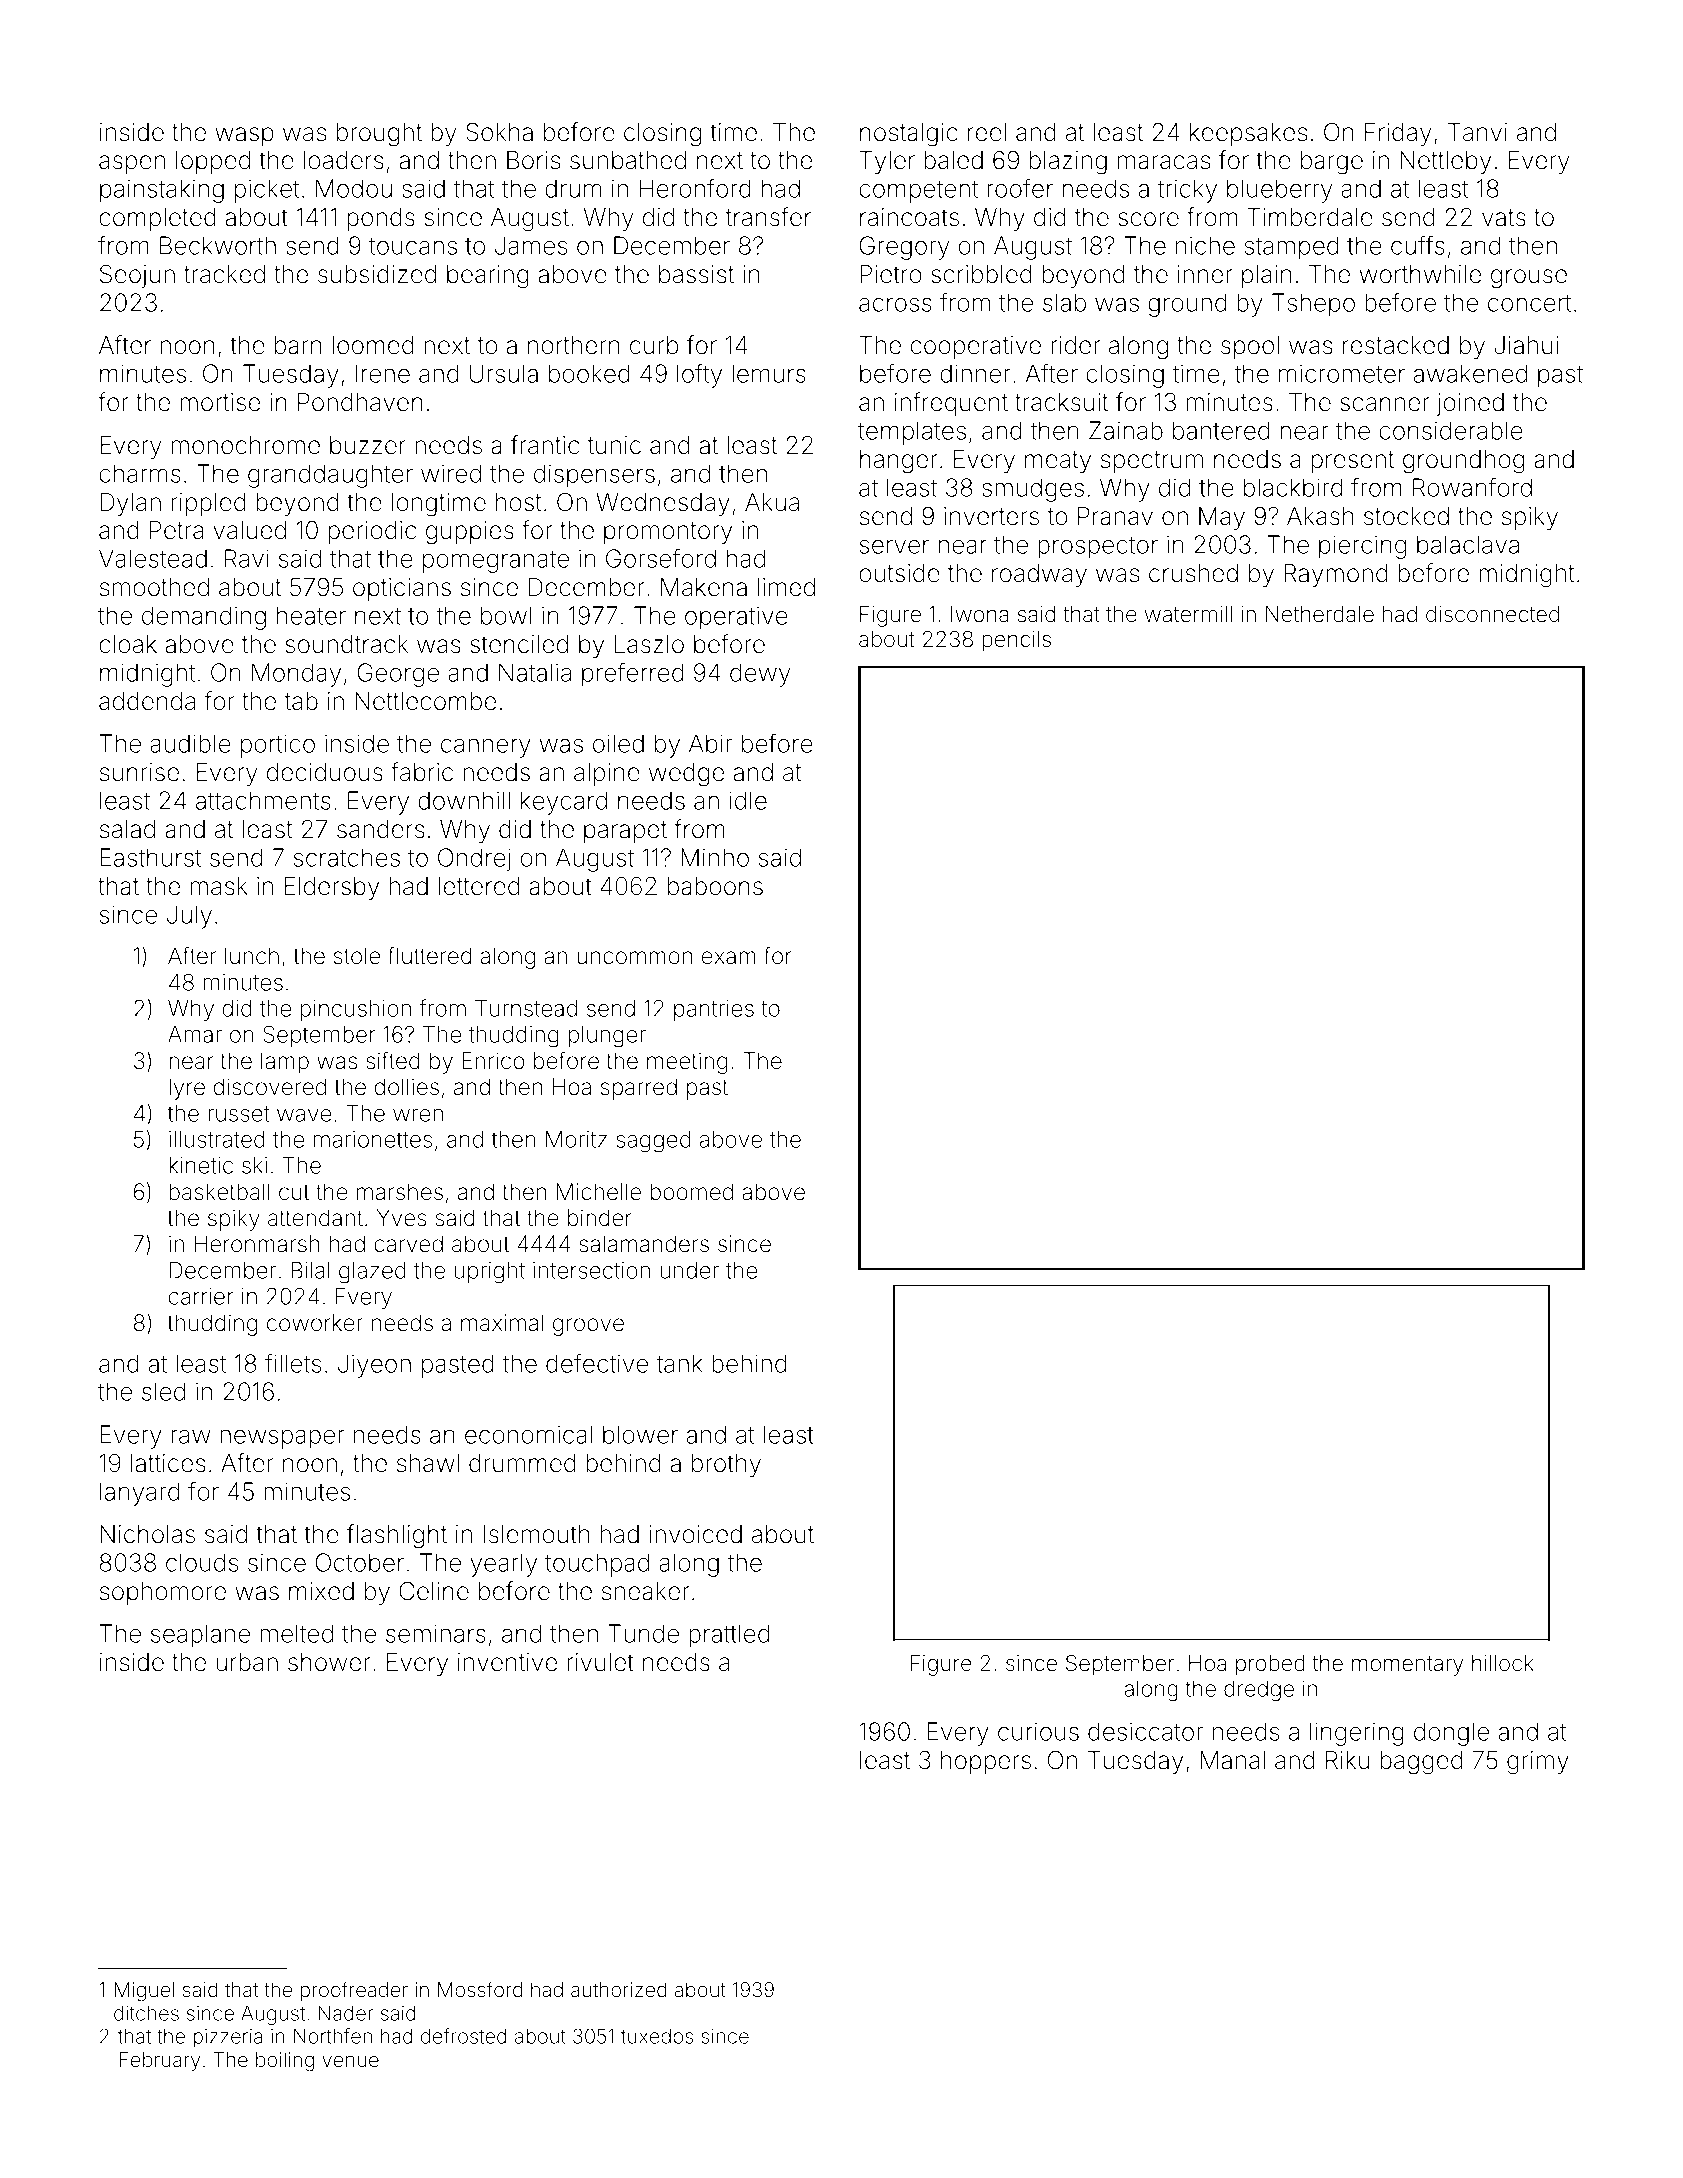 The height and width of the screenshot is (2178, 1683). Describe the element at coordinates (769, 373) in the screenshot. I see `lemurs` at that location.
